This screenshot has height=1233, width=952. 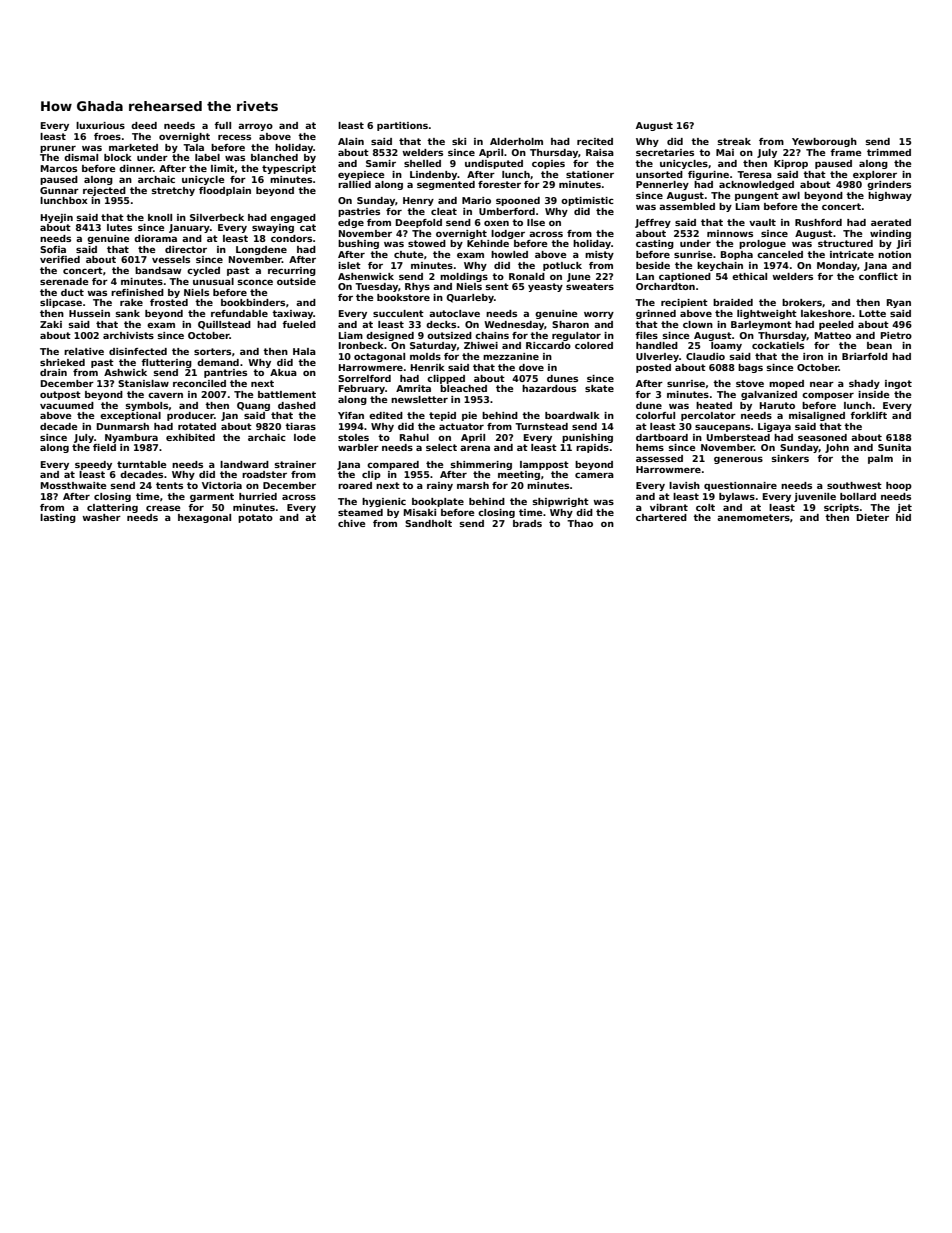 What do you see at coordinates (165, 395) in the screenshot?
I see `cavern` at bounding box center [165, 395].
